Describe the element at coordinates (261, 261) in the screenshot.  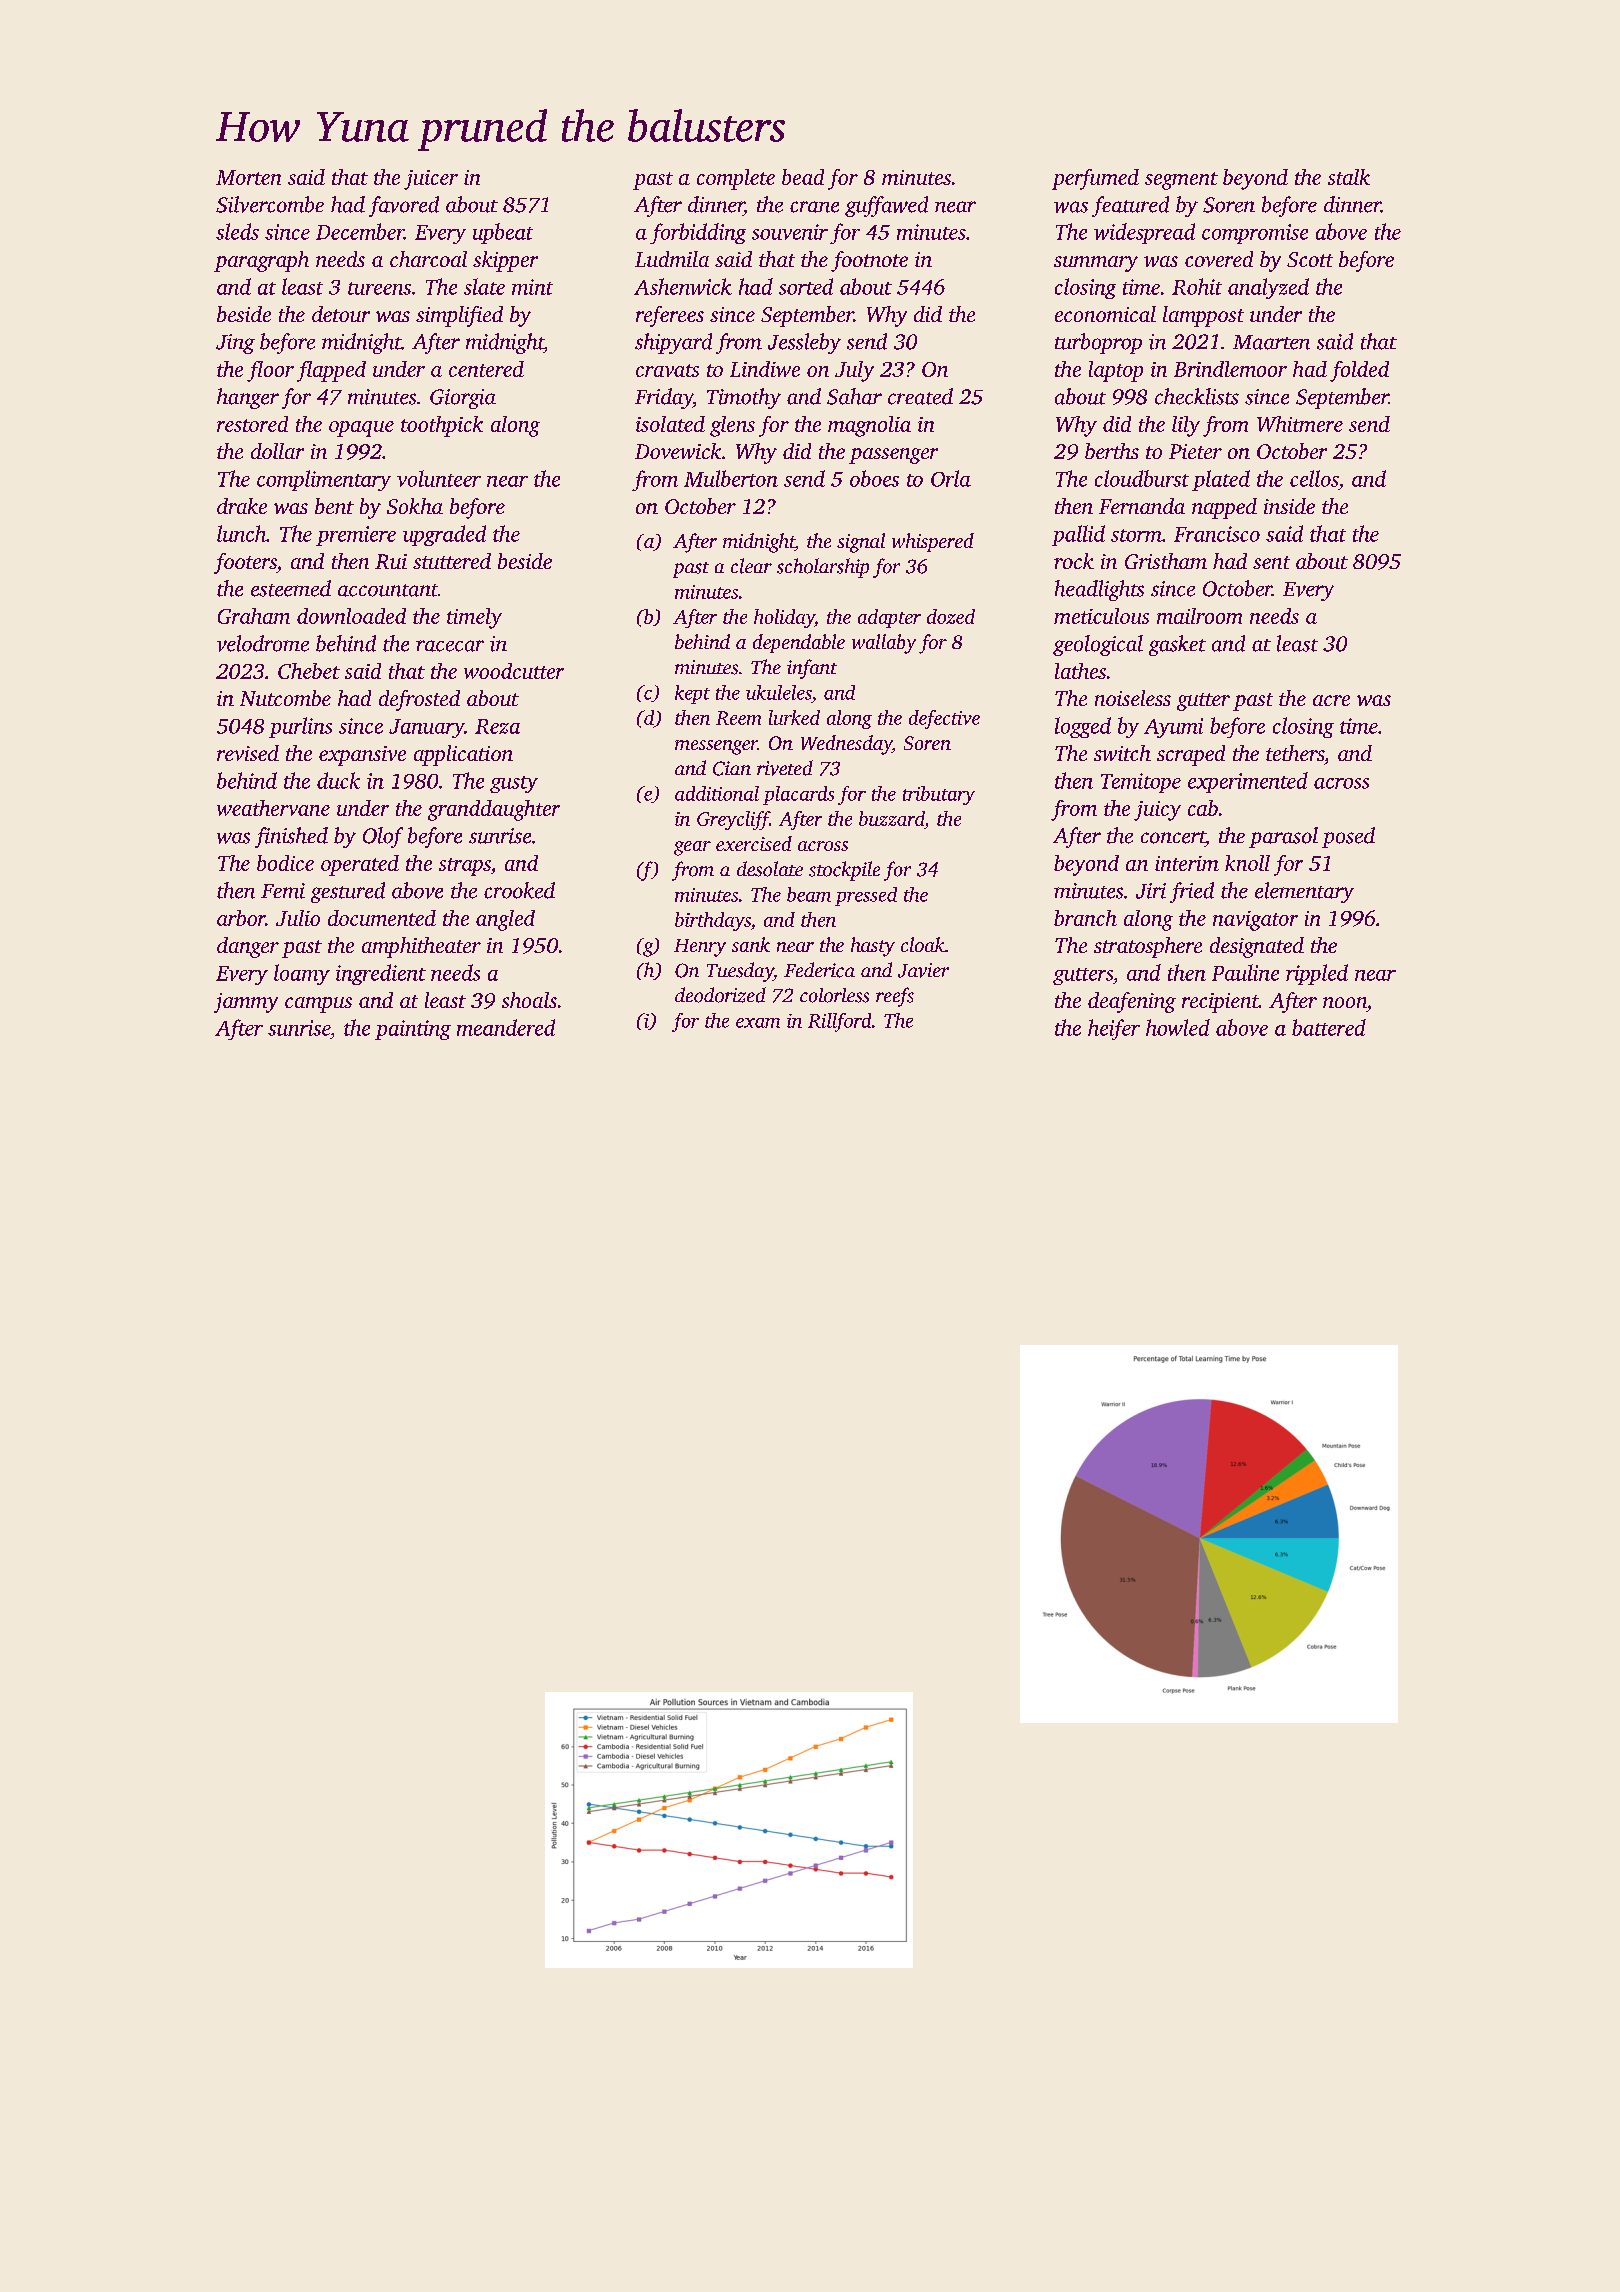
I see `paragraph` at that location.
